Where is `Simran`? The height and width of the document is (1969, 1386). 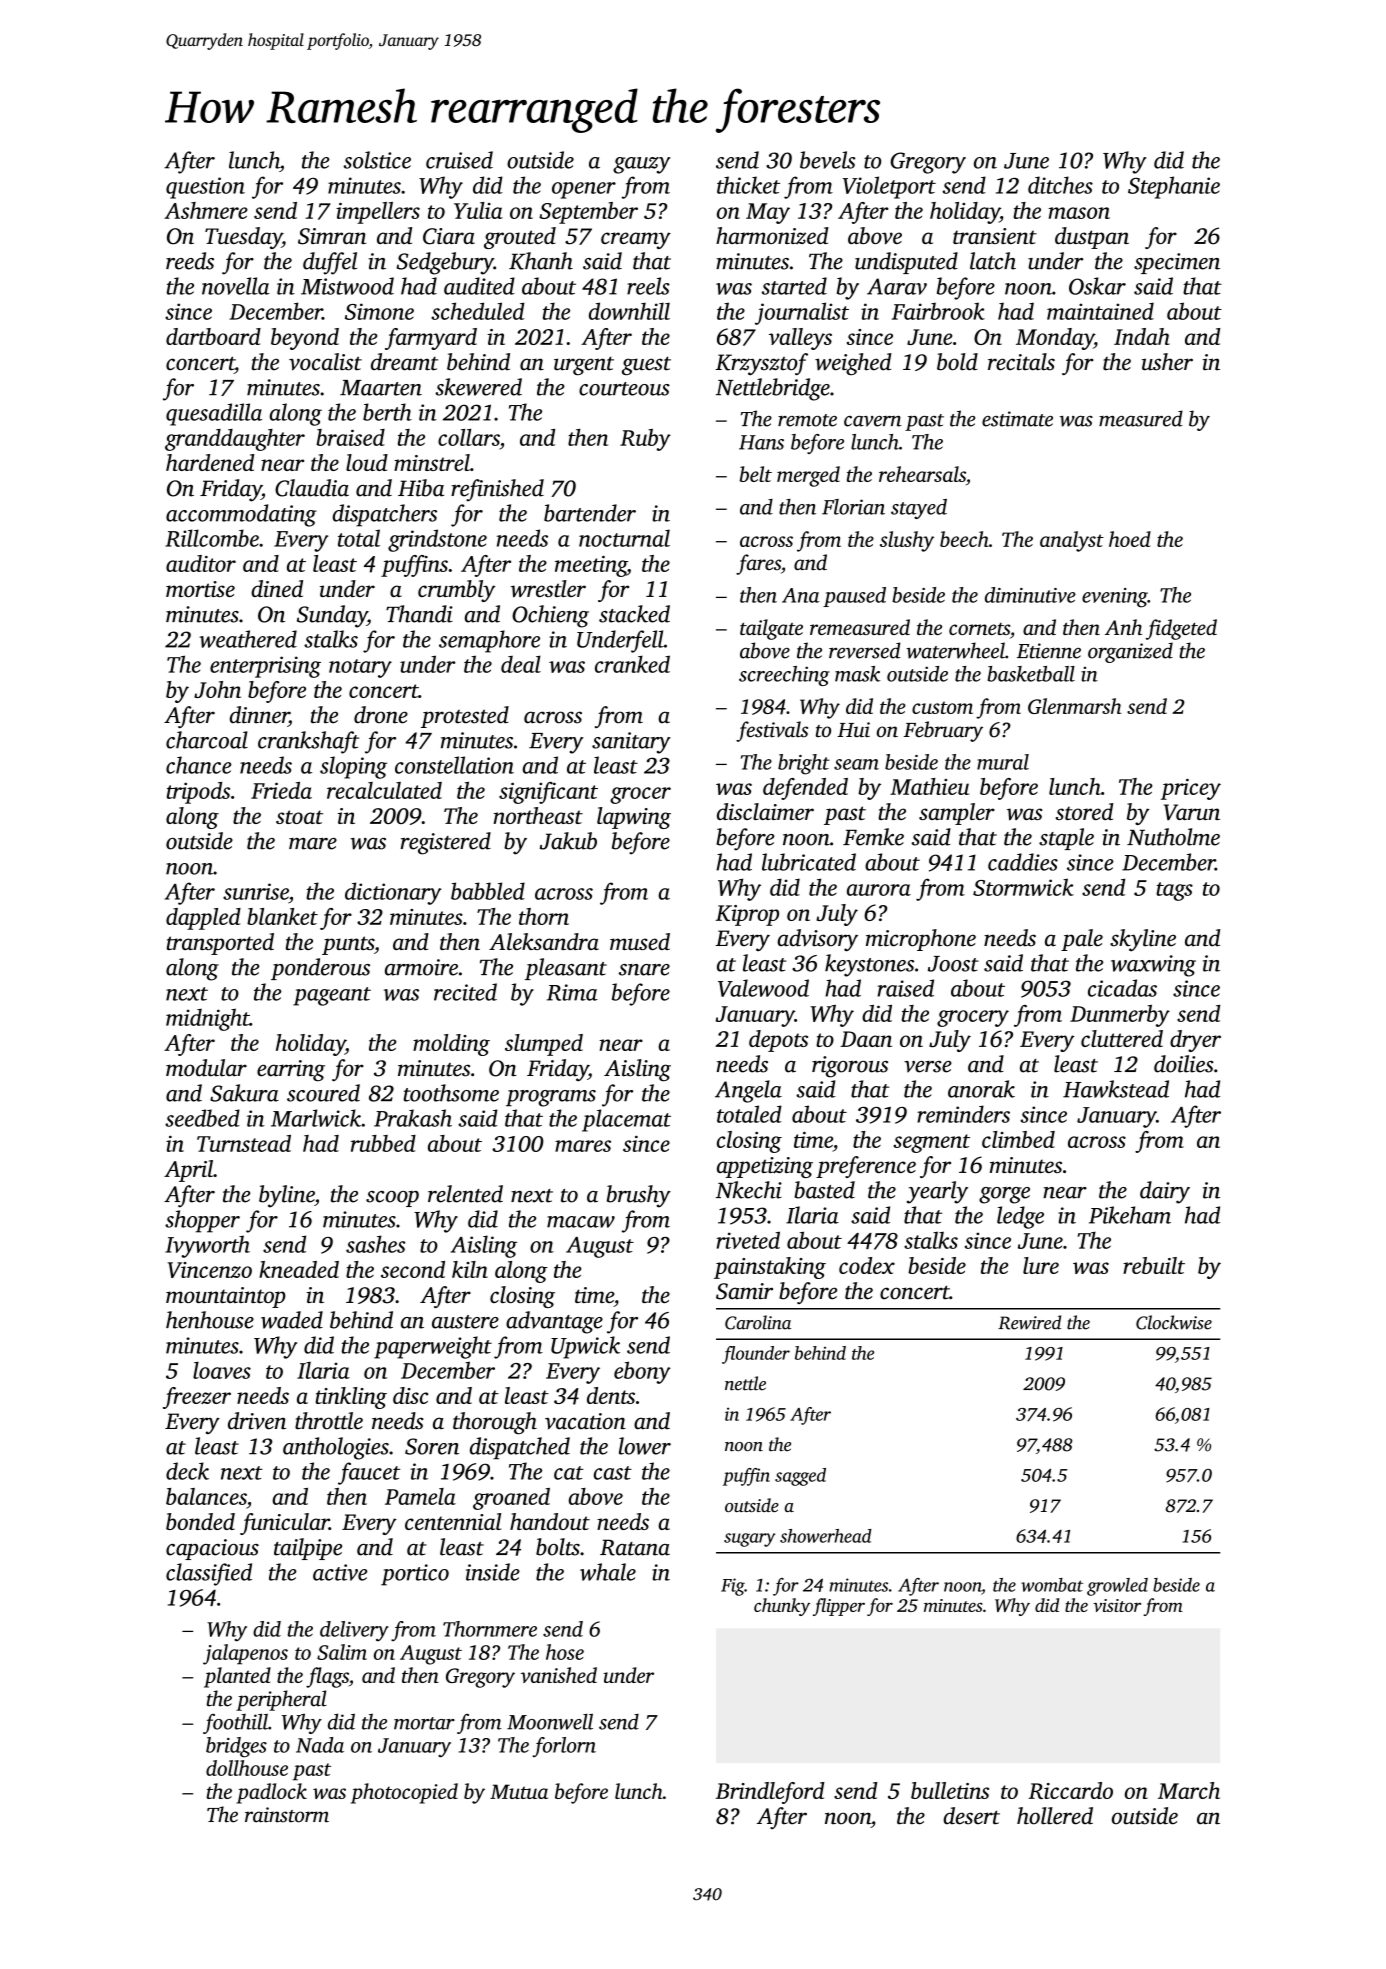
Simran is located at coordinates (332, 236).
